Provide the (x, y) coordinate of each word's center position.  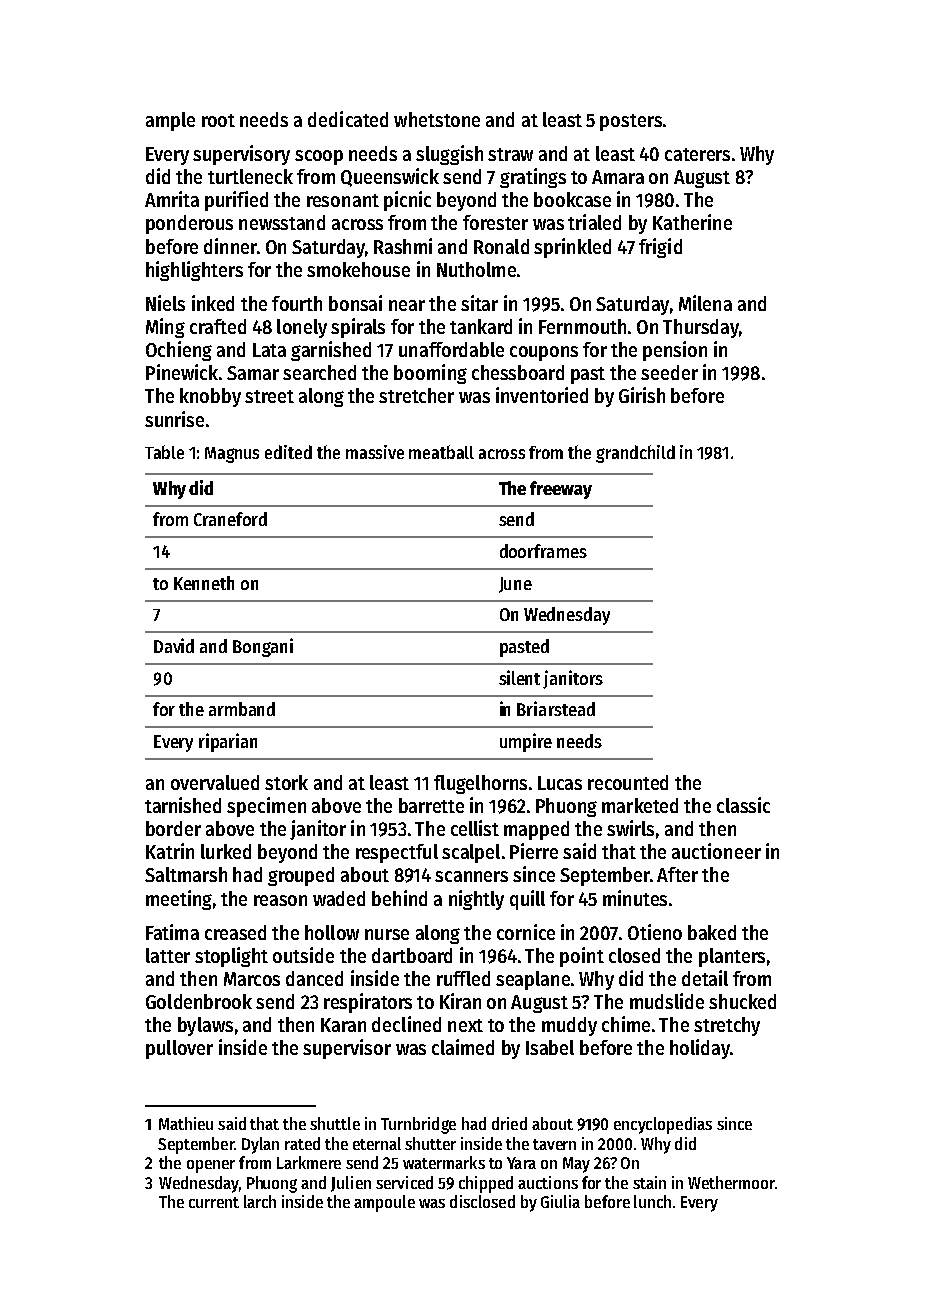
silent (519, 677)
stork (286, 782)
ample (170, 121)
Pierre (534, 851)
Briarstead (556, 708)
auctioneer (716, 851)
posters (631, 122)
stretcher (416, 395)
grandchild (635, 454)
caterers (697, 154)
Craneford (230, 519)
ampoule (384, 1203)
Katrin (170, 851)
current (214, 1202)
